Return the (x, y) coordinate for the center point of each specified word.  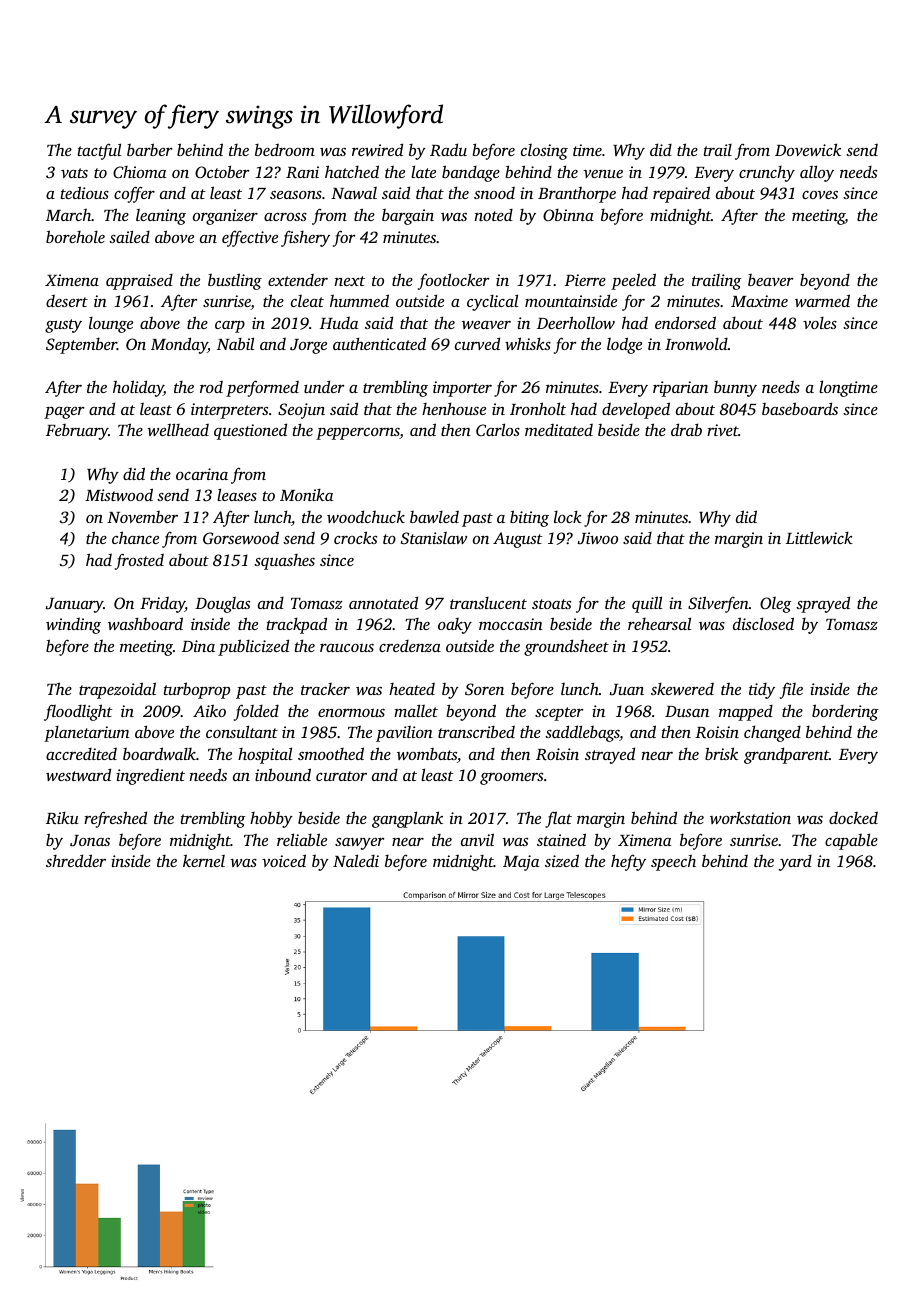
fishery (305, 239)
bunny (735, 389)
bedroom (285, 150)
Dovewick (808, 149)
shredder (76, 860)
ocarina (202, 474)
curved (477, 343)
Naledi (356, 860)
